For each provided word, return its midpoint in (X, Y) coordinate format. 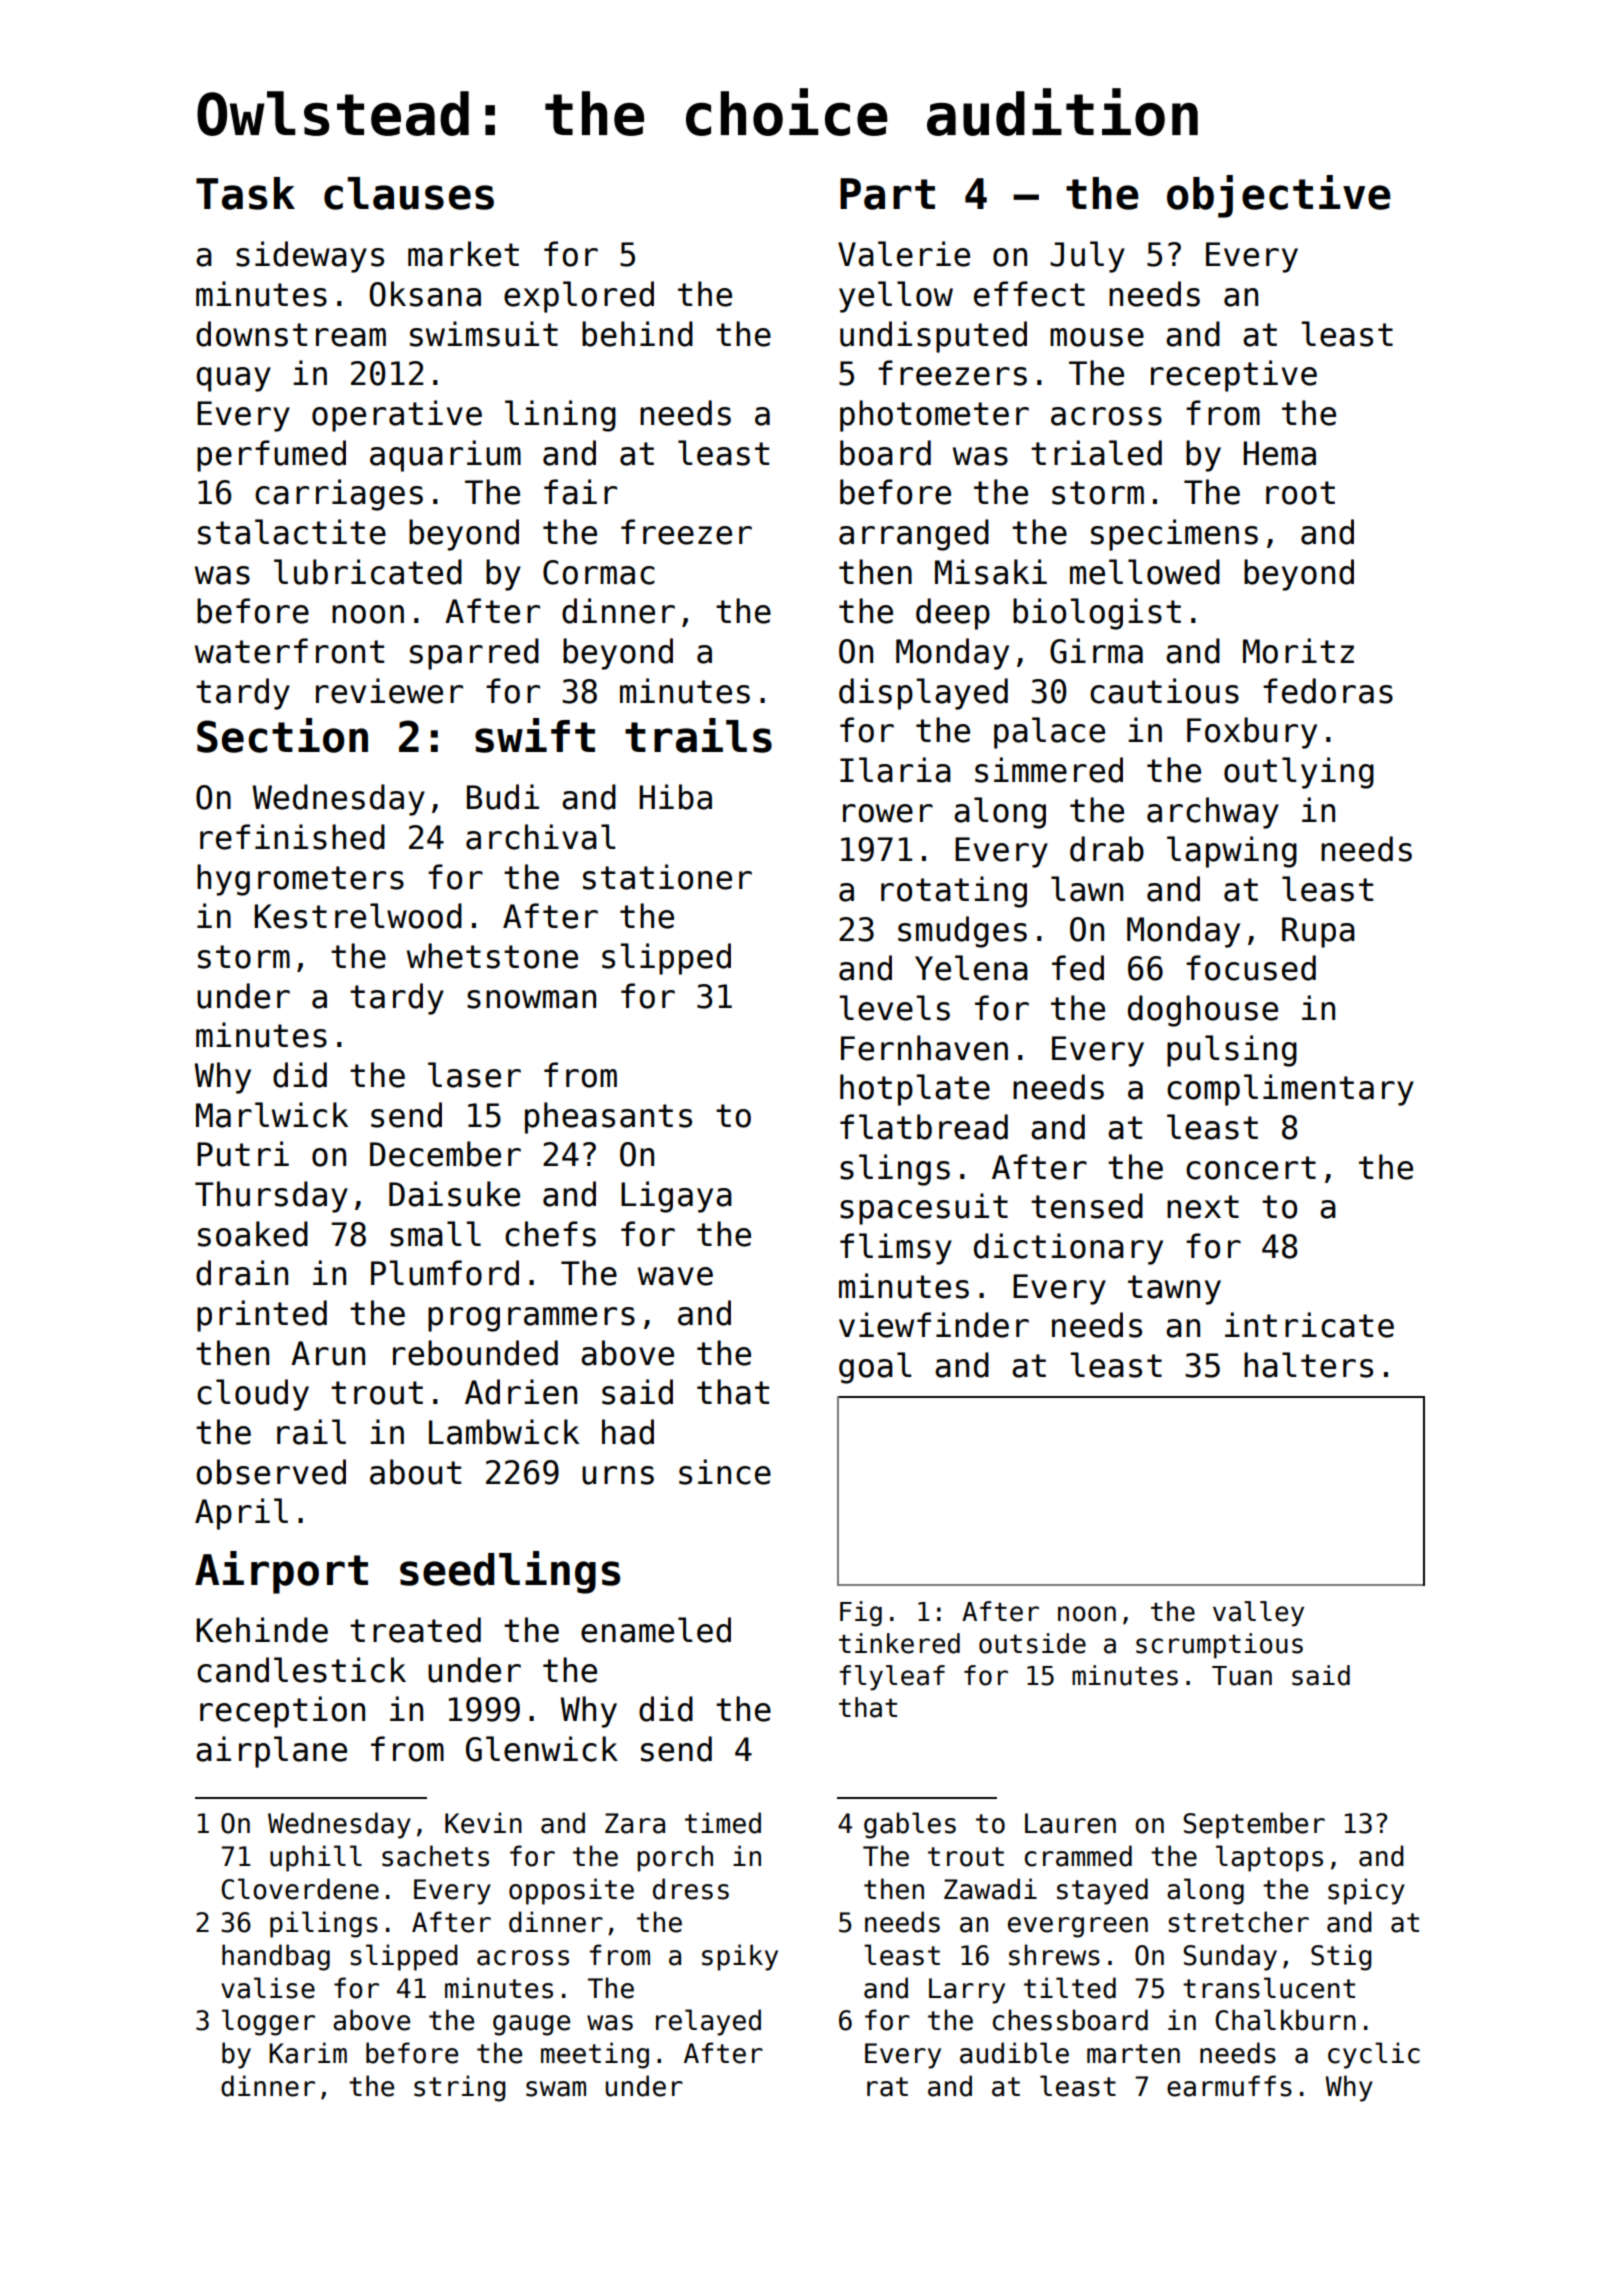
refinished (292, 837)
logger (268, 2022)
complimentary (1290, 1090)
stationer (667, 877)
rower (888, 813)
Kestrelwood (358, 916)
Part (887, 194)
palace (1049, 733)
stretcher (1238, 1922)
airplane (271, 1752)
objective (1279, 196)
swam (556, 2089)
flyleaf (892, 1678)
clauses (409, 193)
